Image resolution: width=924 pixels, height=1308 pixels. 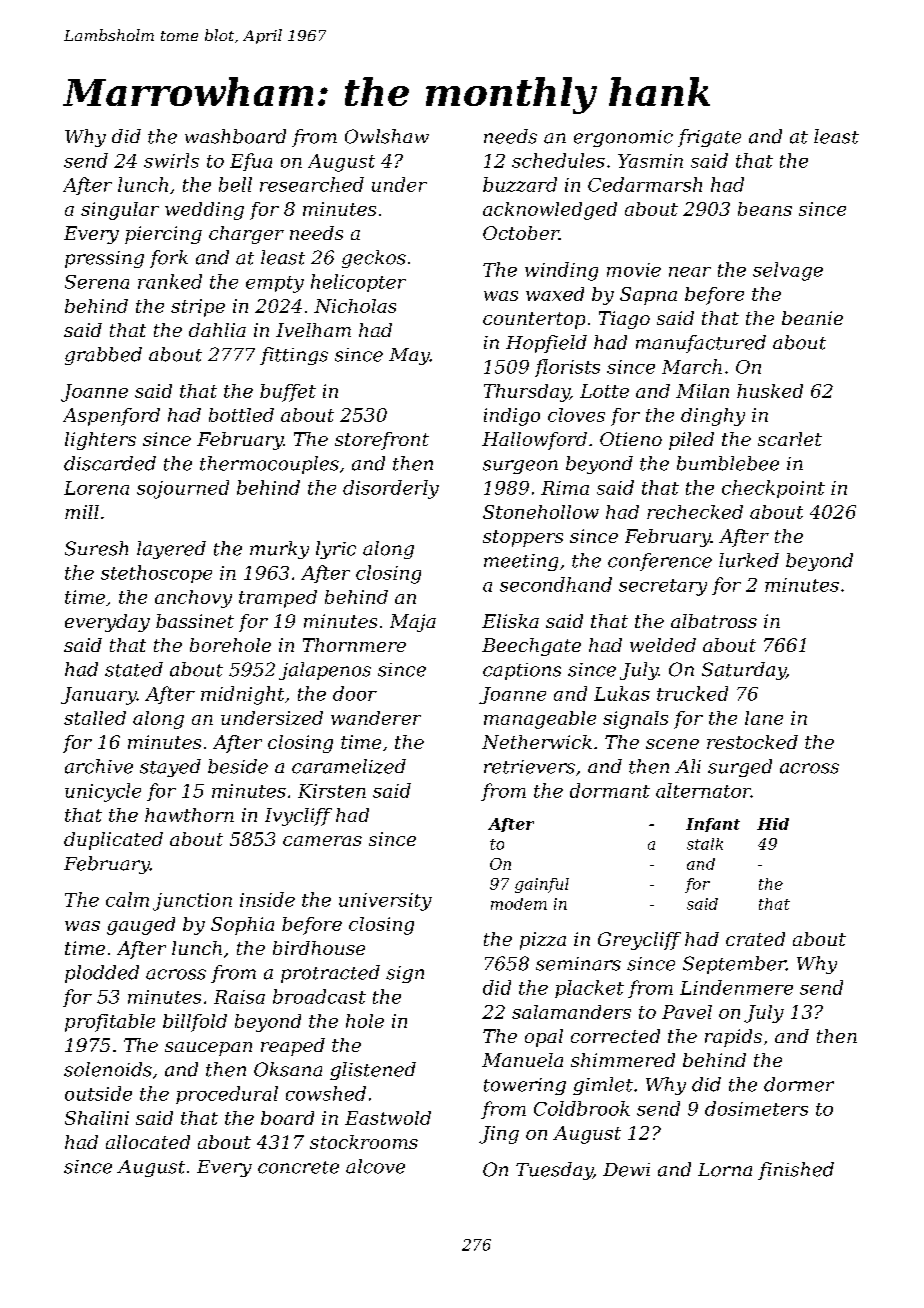 I want to click on ergonomic, so click(x=623, y=138).
